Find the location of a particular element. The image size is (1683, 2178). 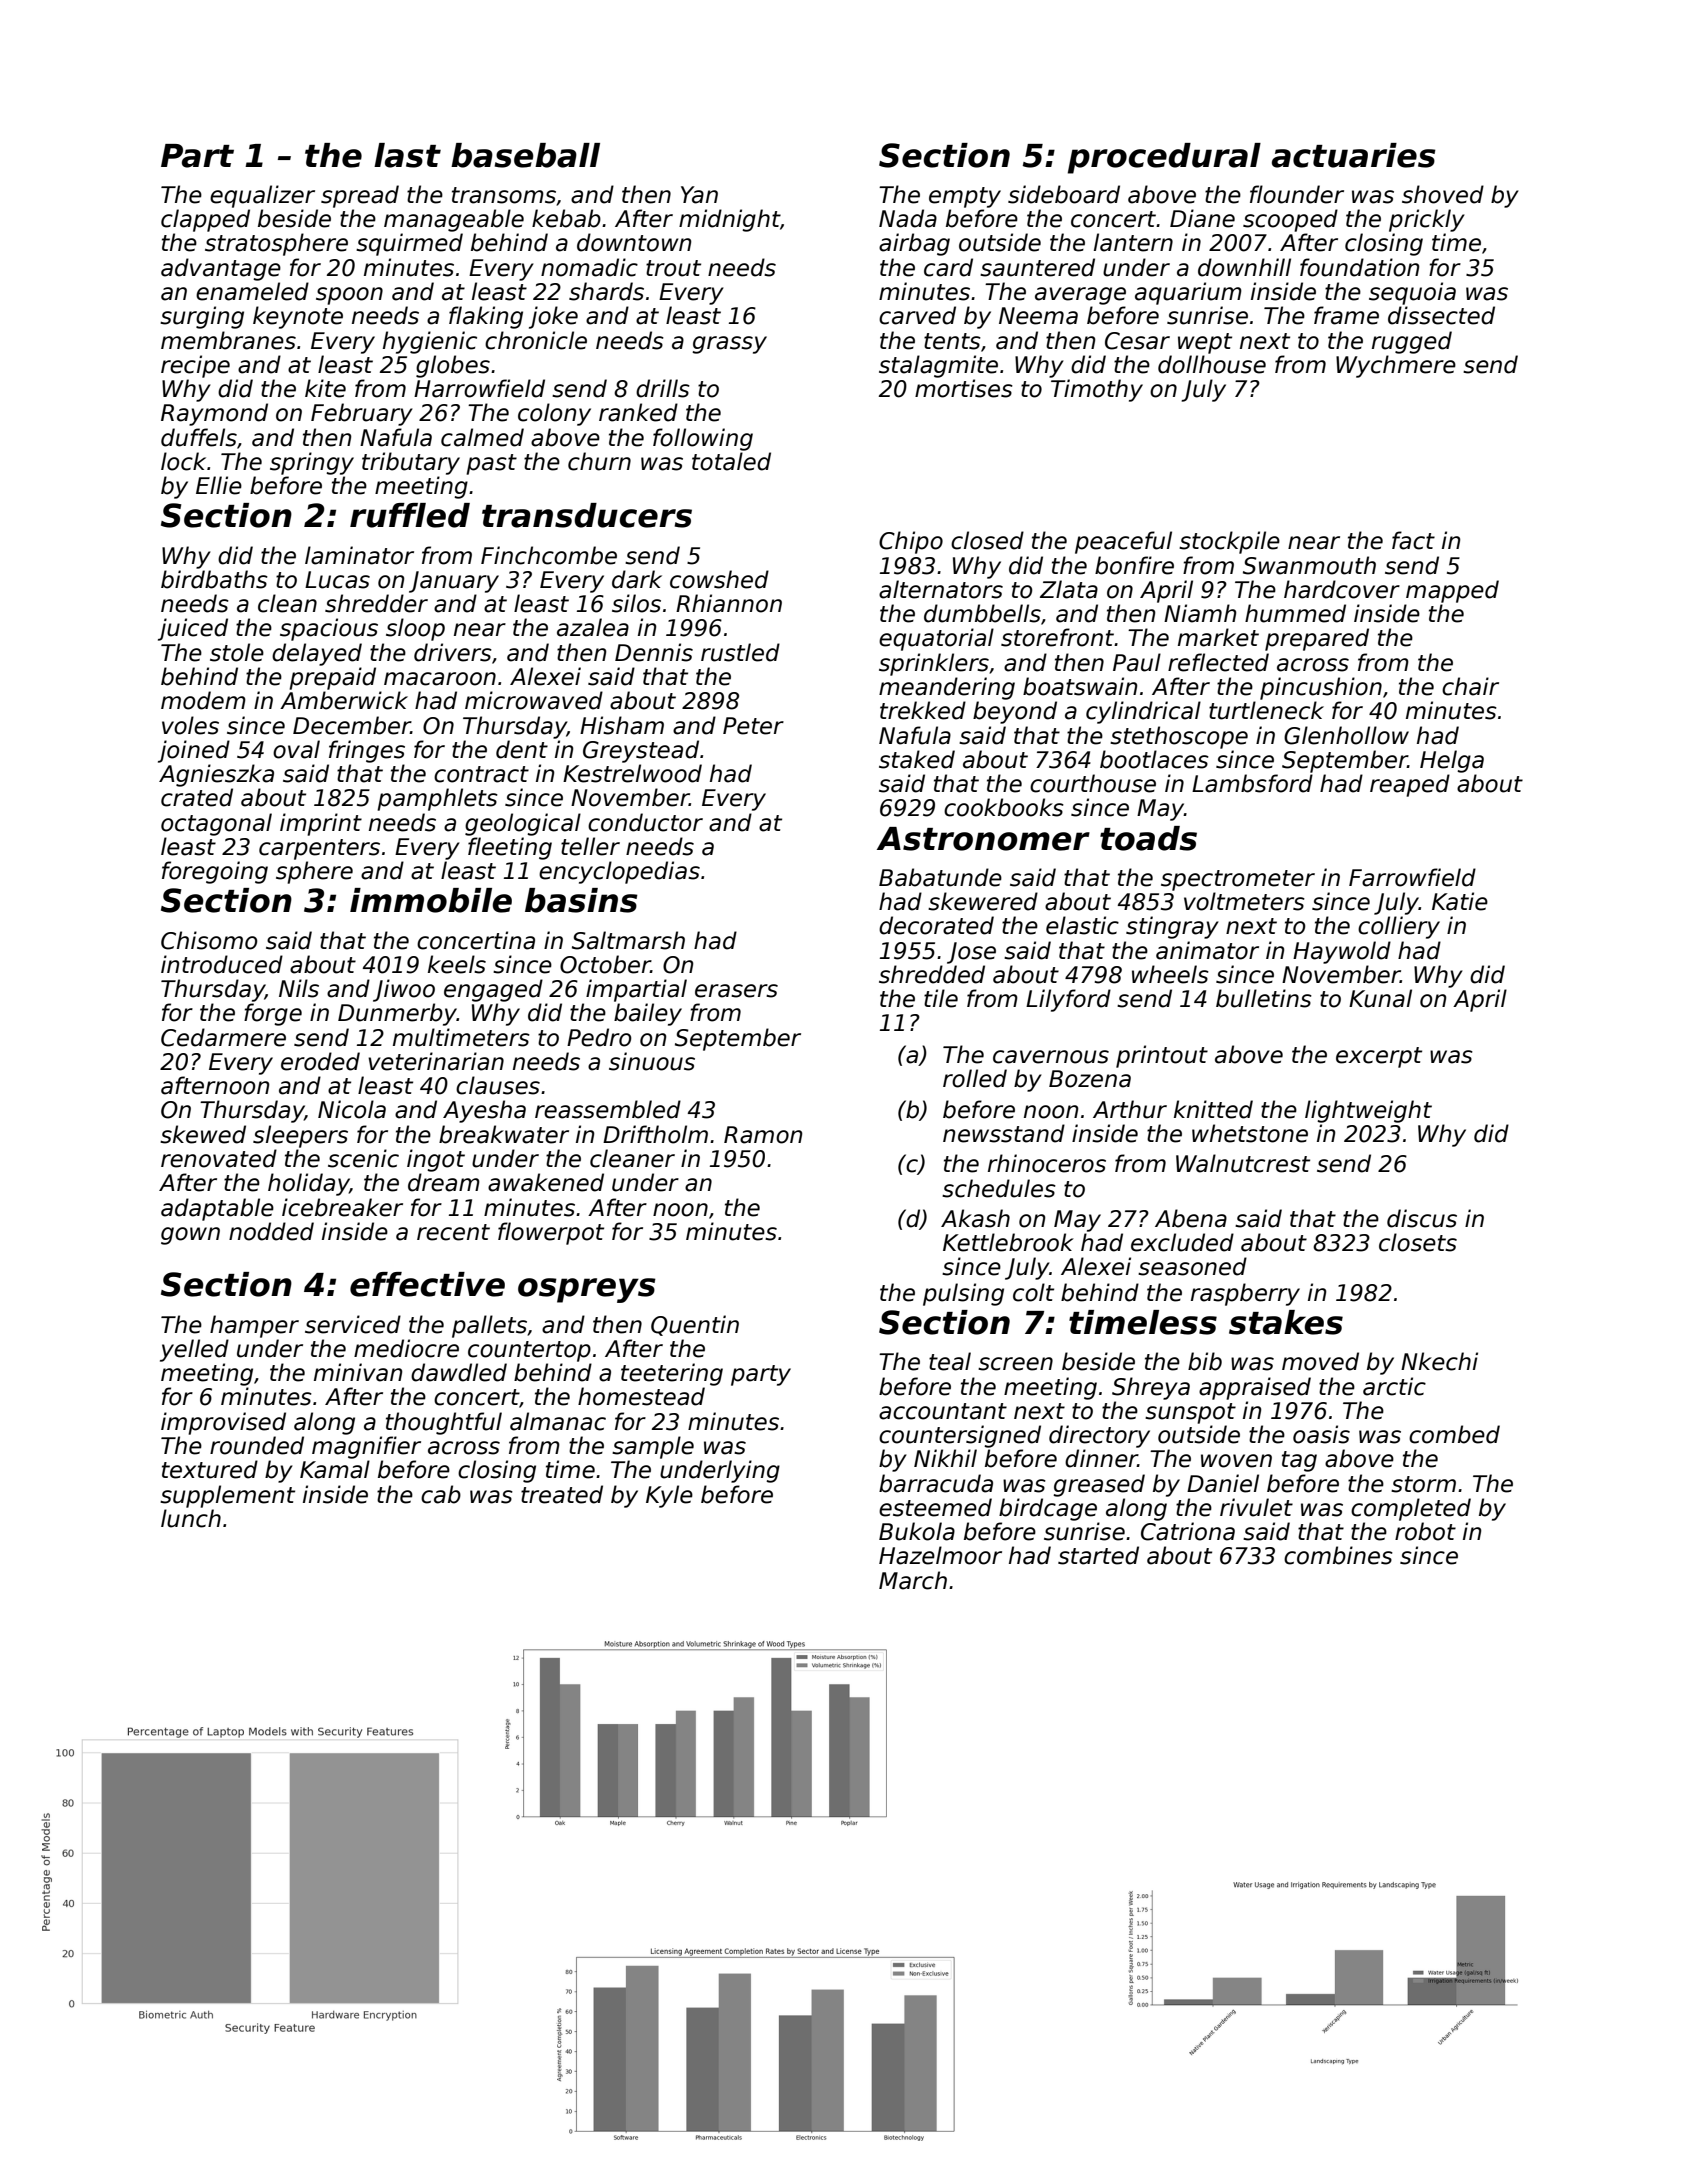

birdbaths is located at coordinates (214, 579).
